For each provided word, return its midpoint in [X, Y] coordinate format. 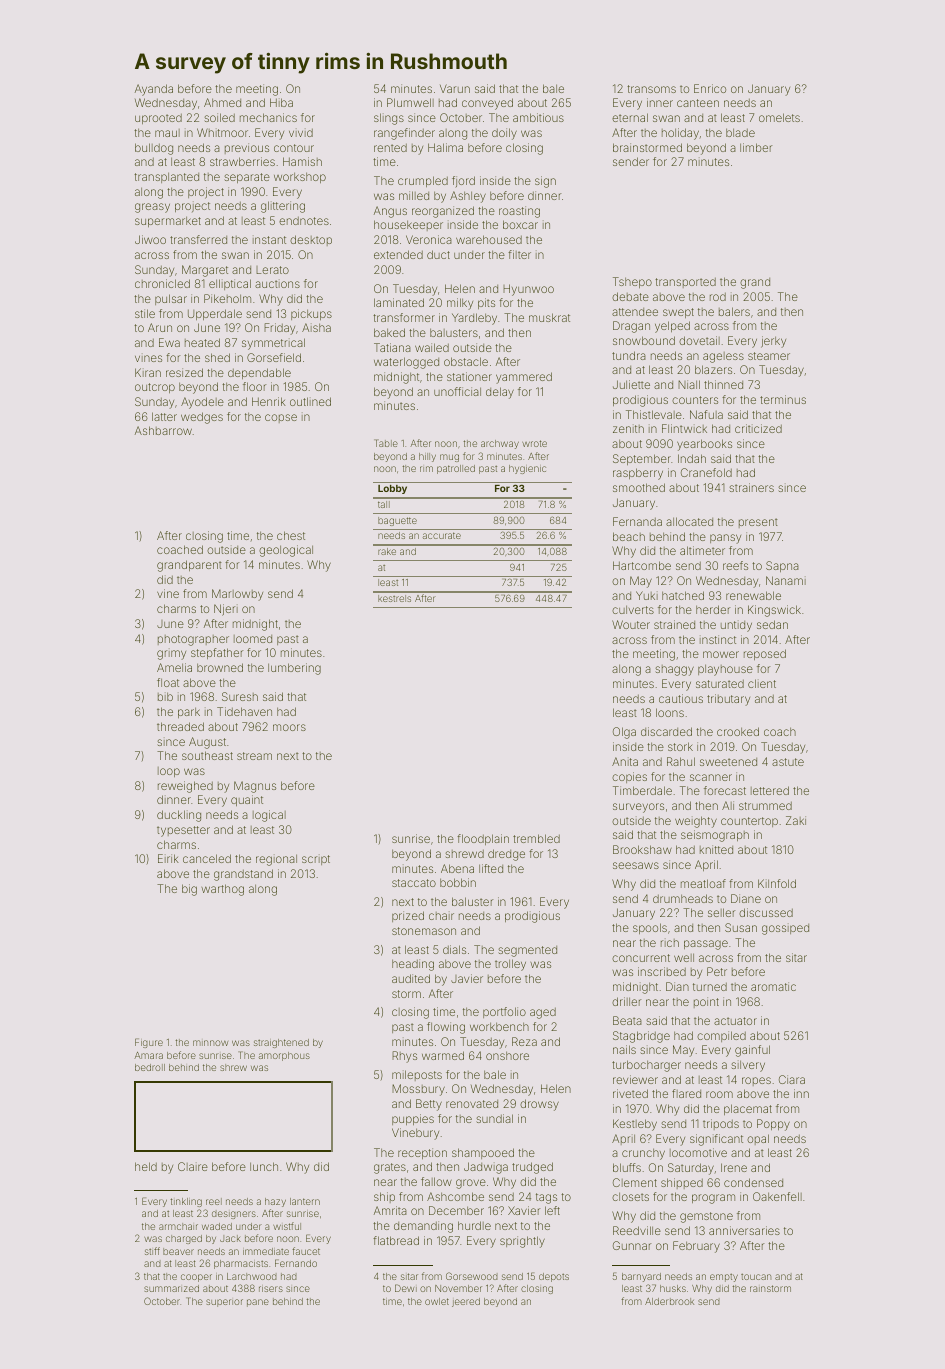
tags [546, 1198]
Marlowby [237, 595]
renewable [753, 595]
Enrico [710, 88]
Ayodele [202, 403]
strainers [751, 487]
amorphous [284, 1056]
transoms [651, 89]
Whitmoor [222, 132]
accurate [442, 535]
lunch [264, 1166]
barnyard [641, 1277]
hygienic [527, 469]
